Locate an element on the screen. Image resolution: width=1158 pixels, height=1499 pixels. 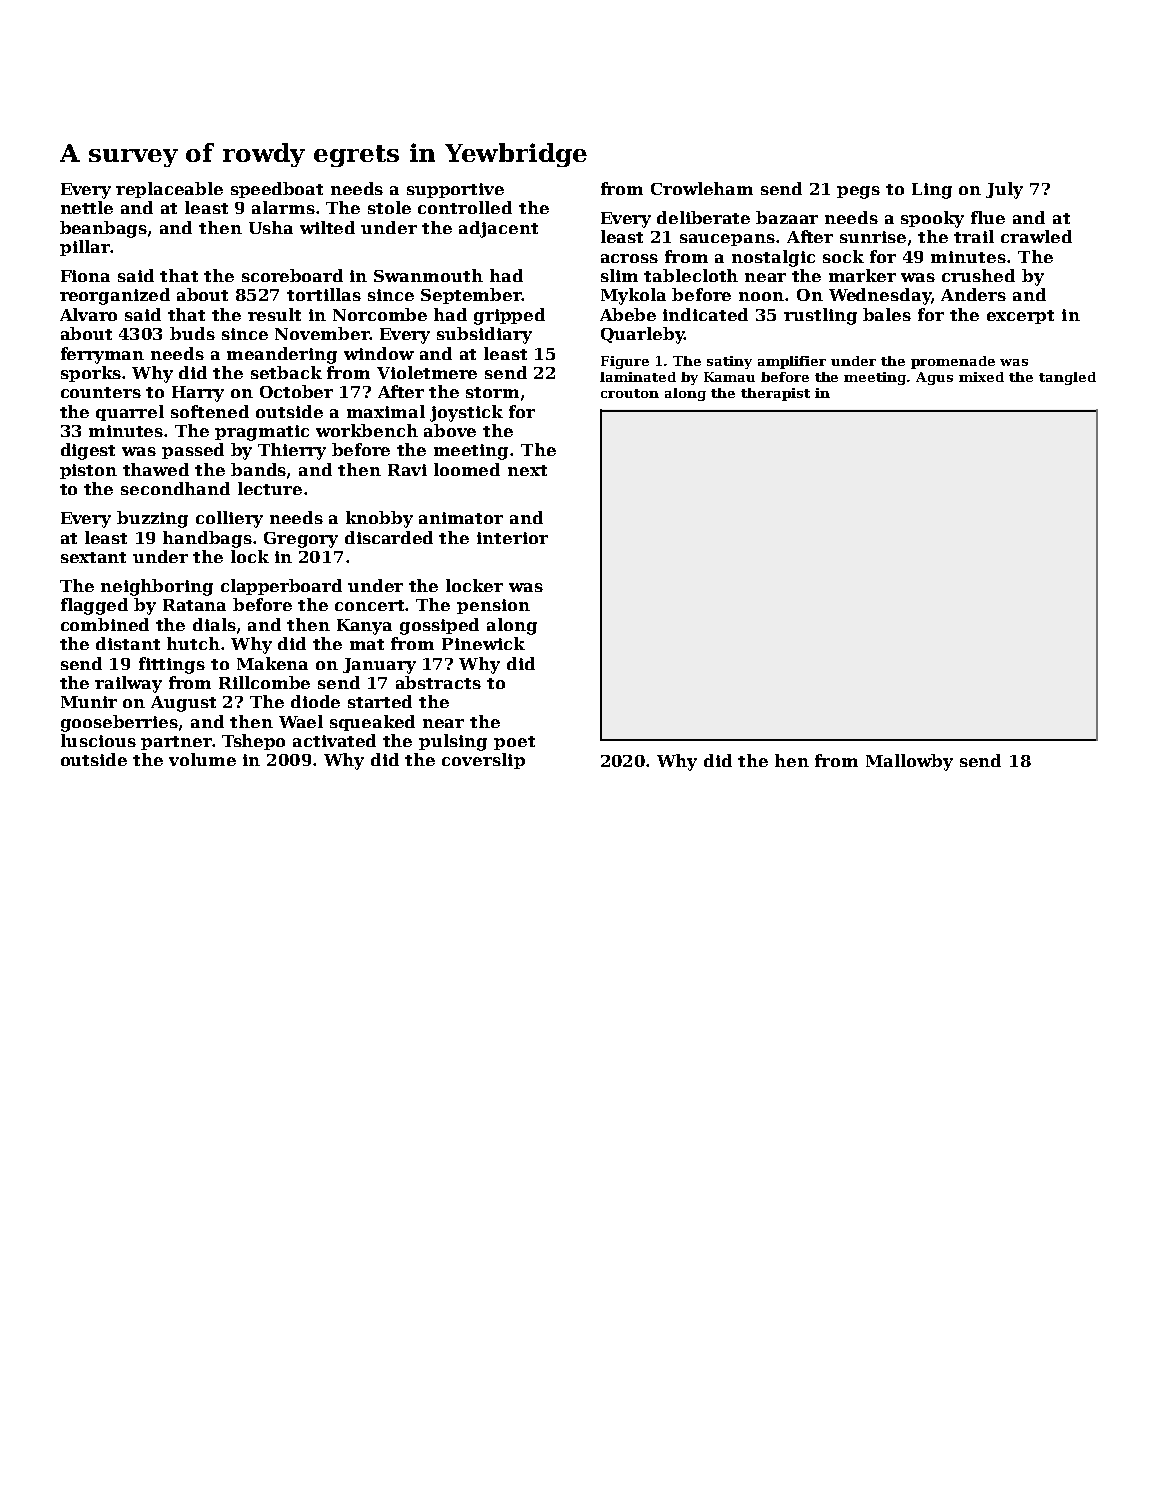
meandering is located at coordinates (282, 355).
